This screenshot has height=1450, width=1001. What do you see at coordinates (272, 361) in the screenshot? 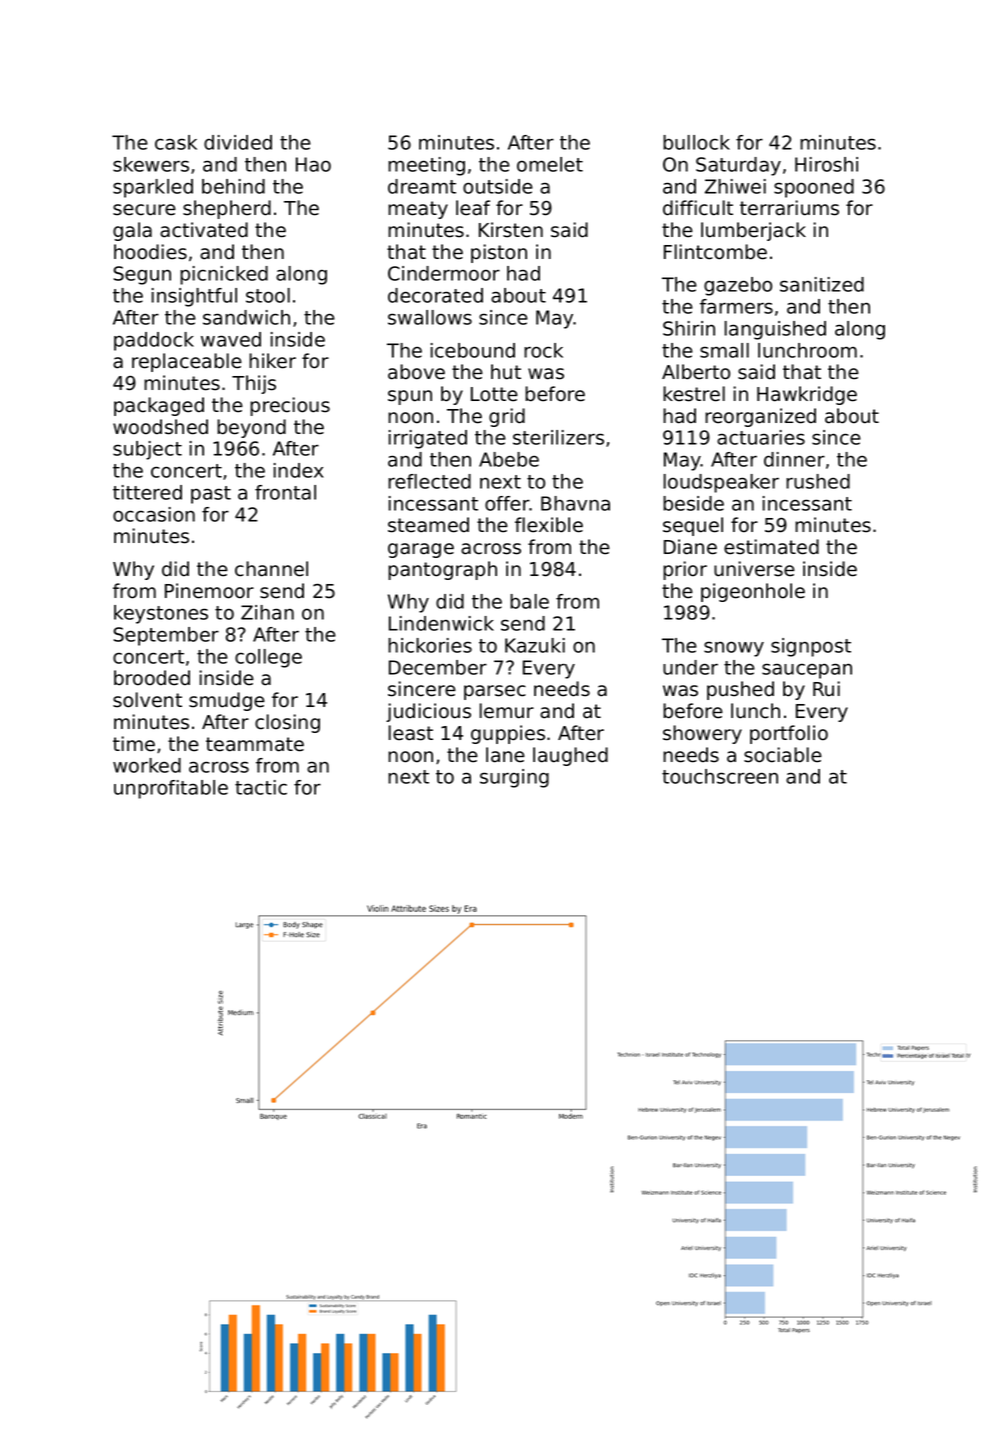
I see `hiker` at bounding box center [272, 361].
